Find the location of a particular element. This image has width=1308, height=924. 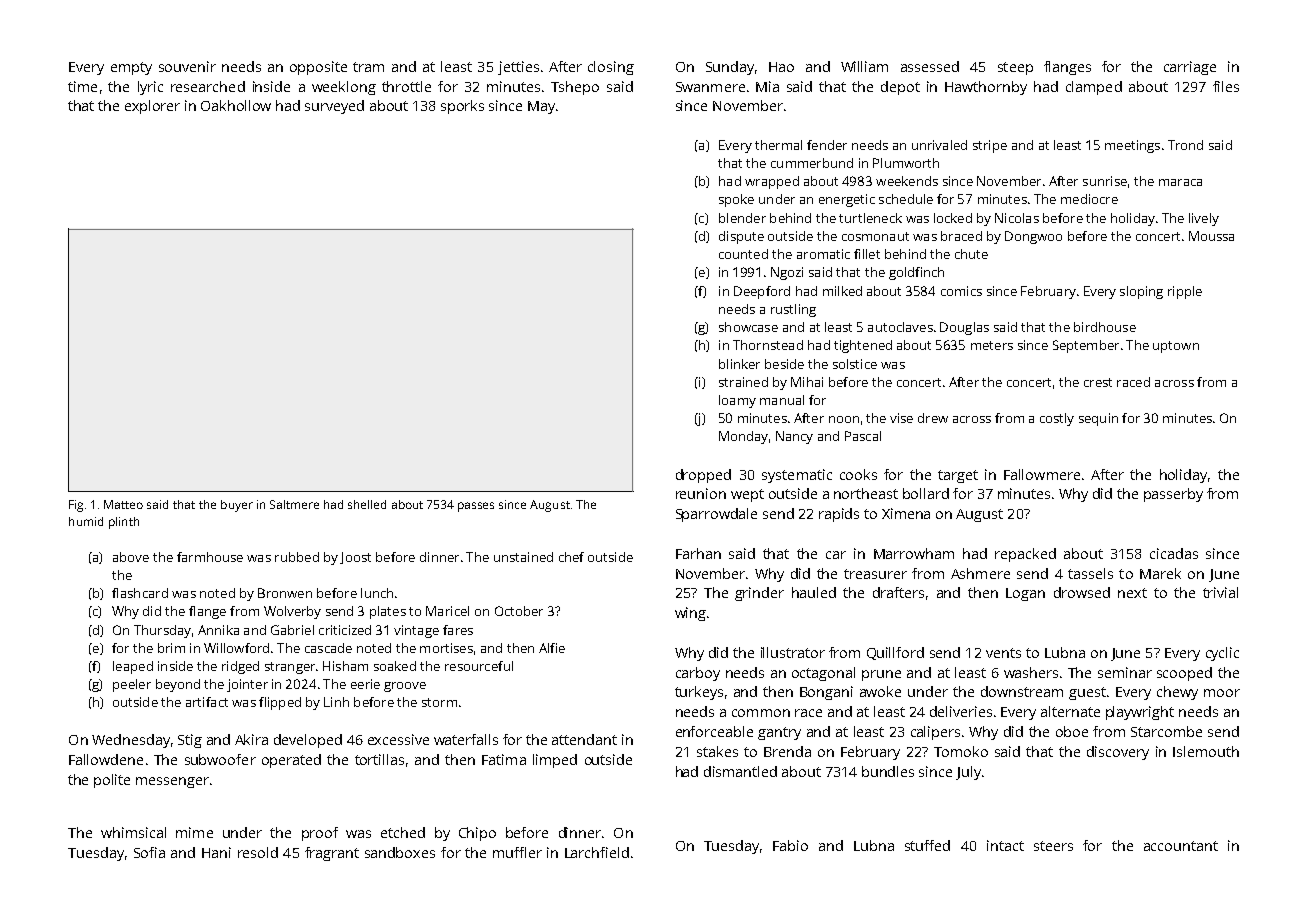

etched is located at coordinates (403, 832).
